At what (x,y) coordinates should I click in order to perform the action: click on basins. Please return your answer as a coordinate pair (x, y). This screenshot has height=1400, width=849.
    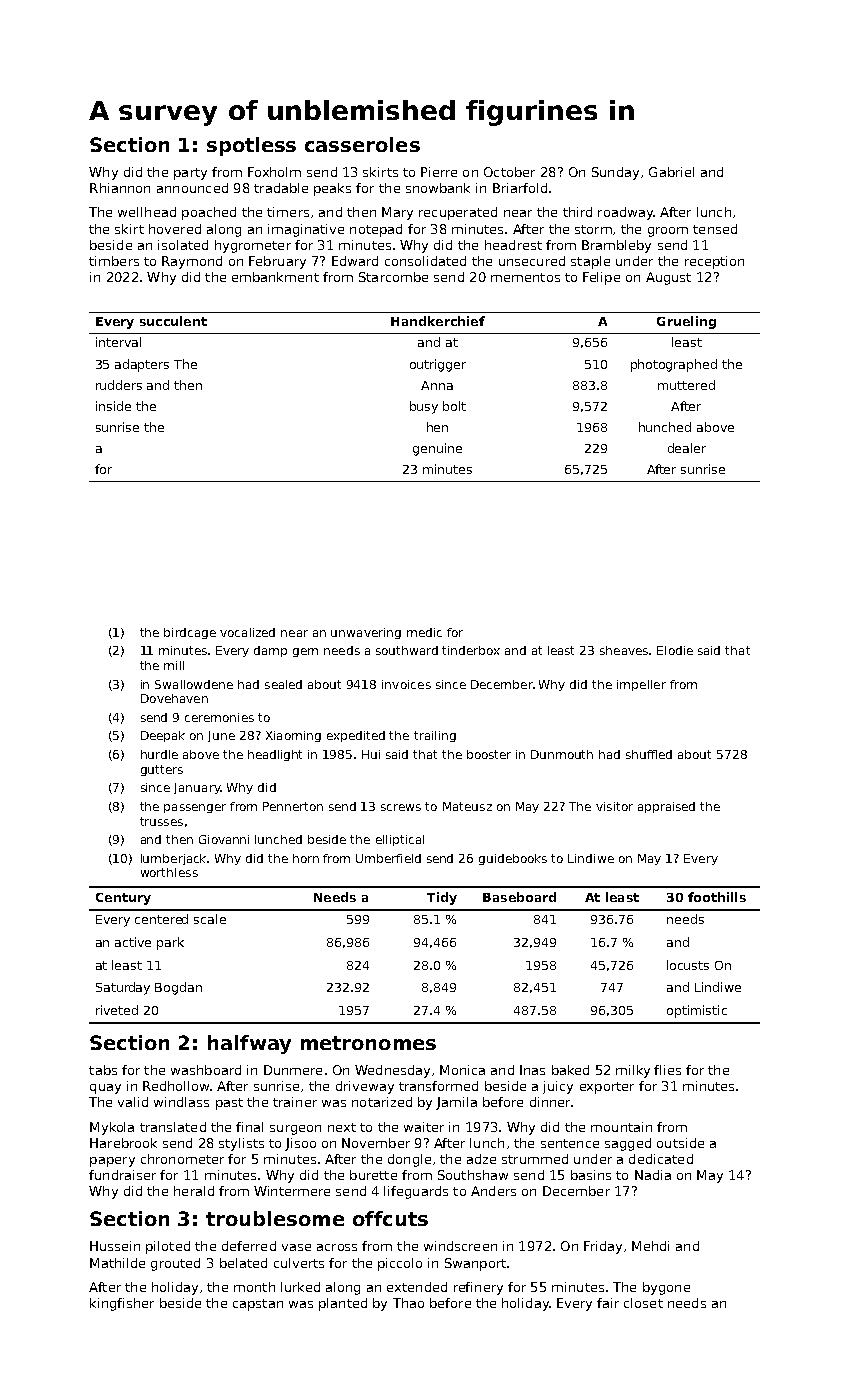
    Looking at the image, I should click on (591, 1175).
